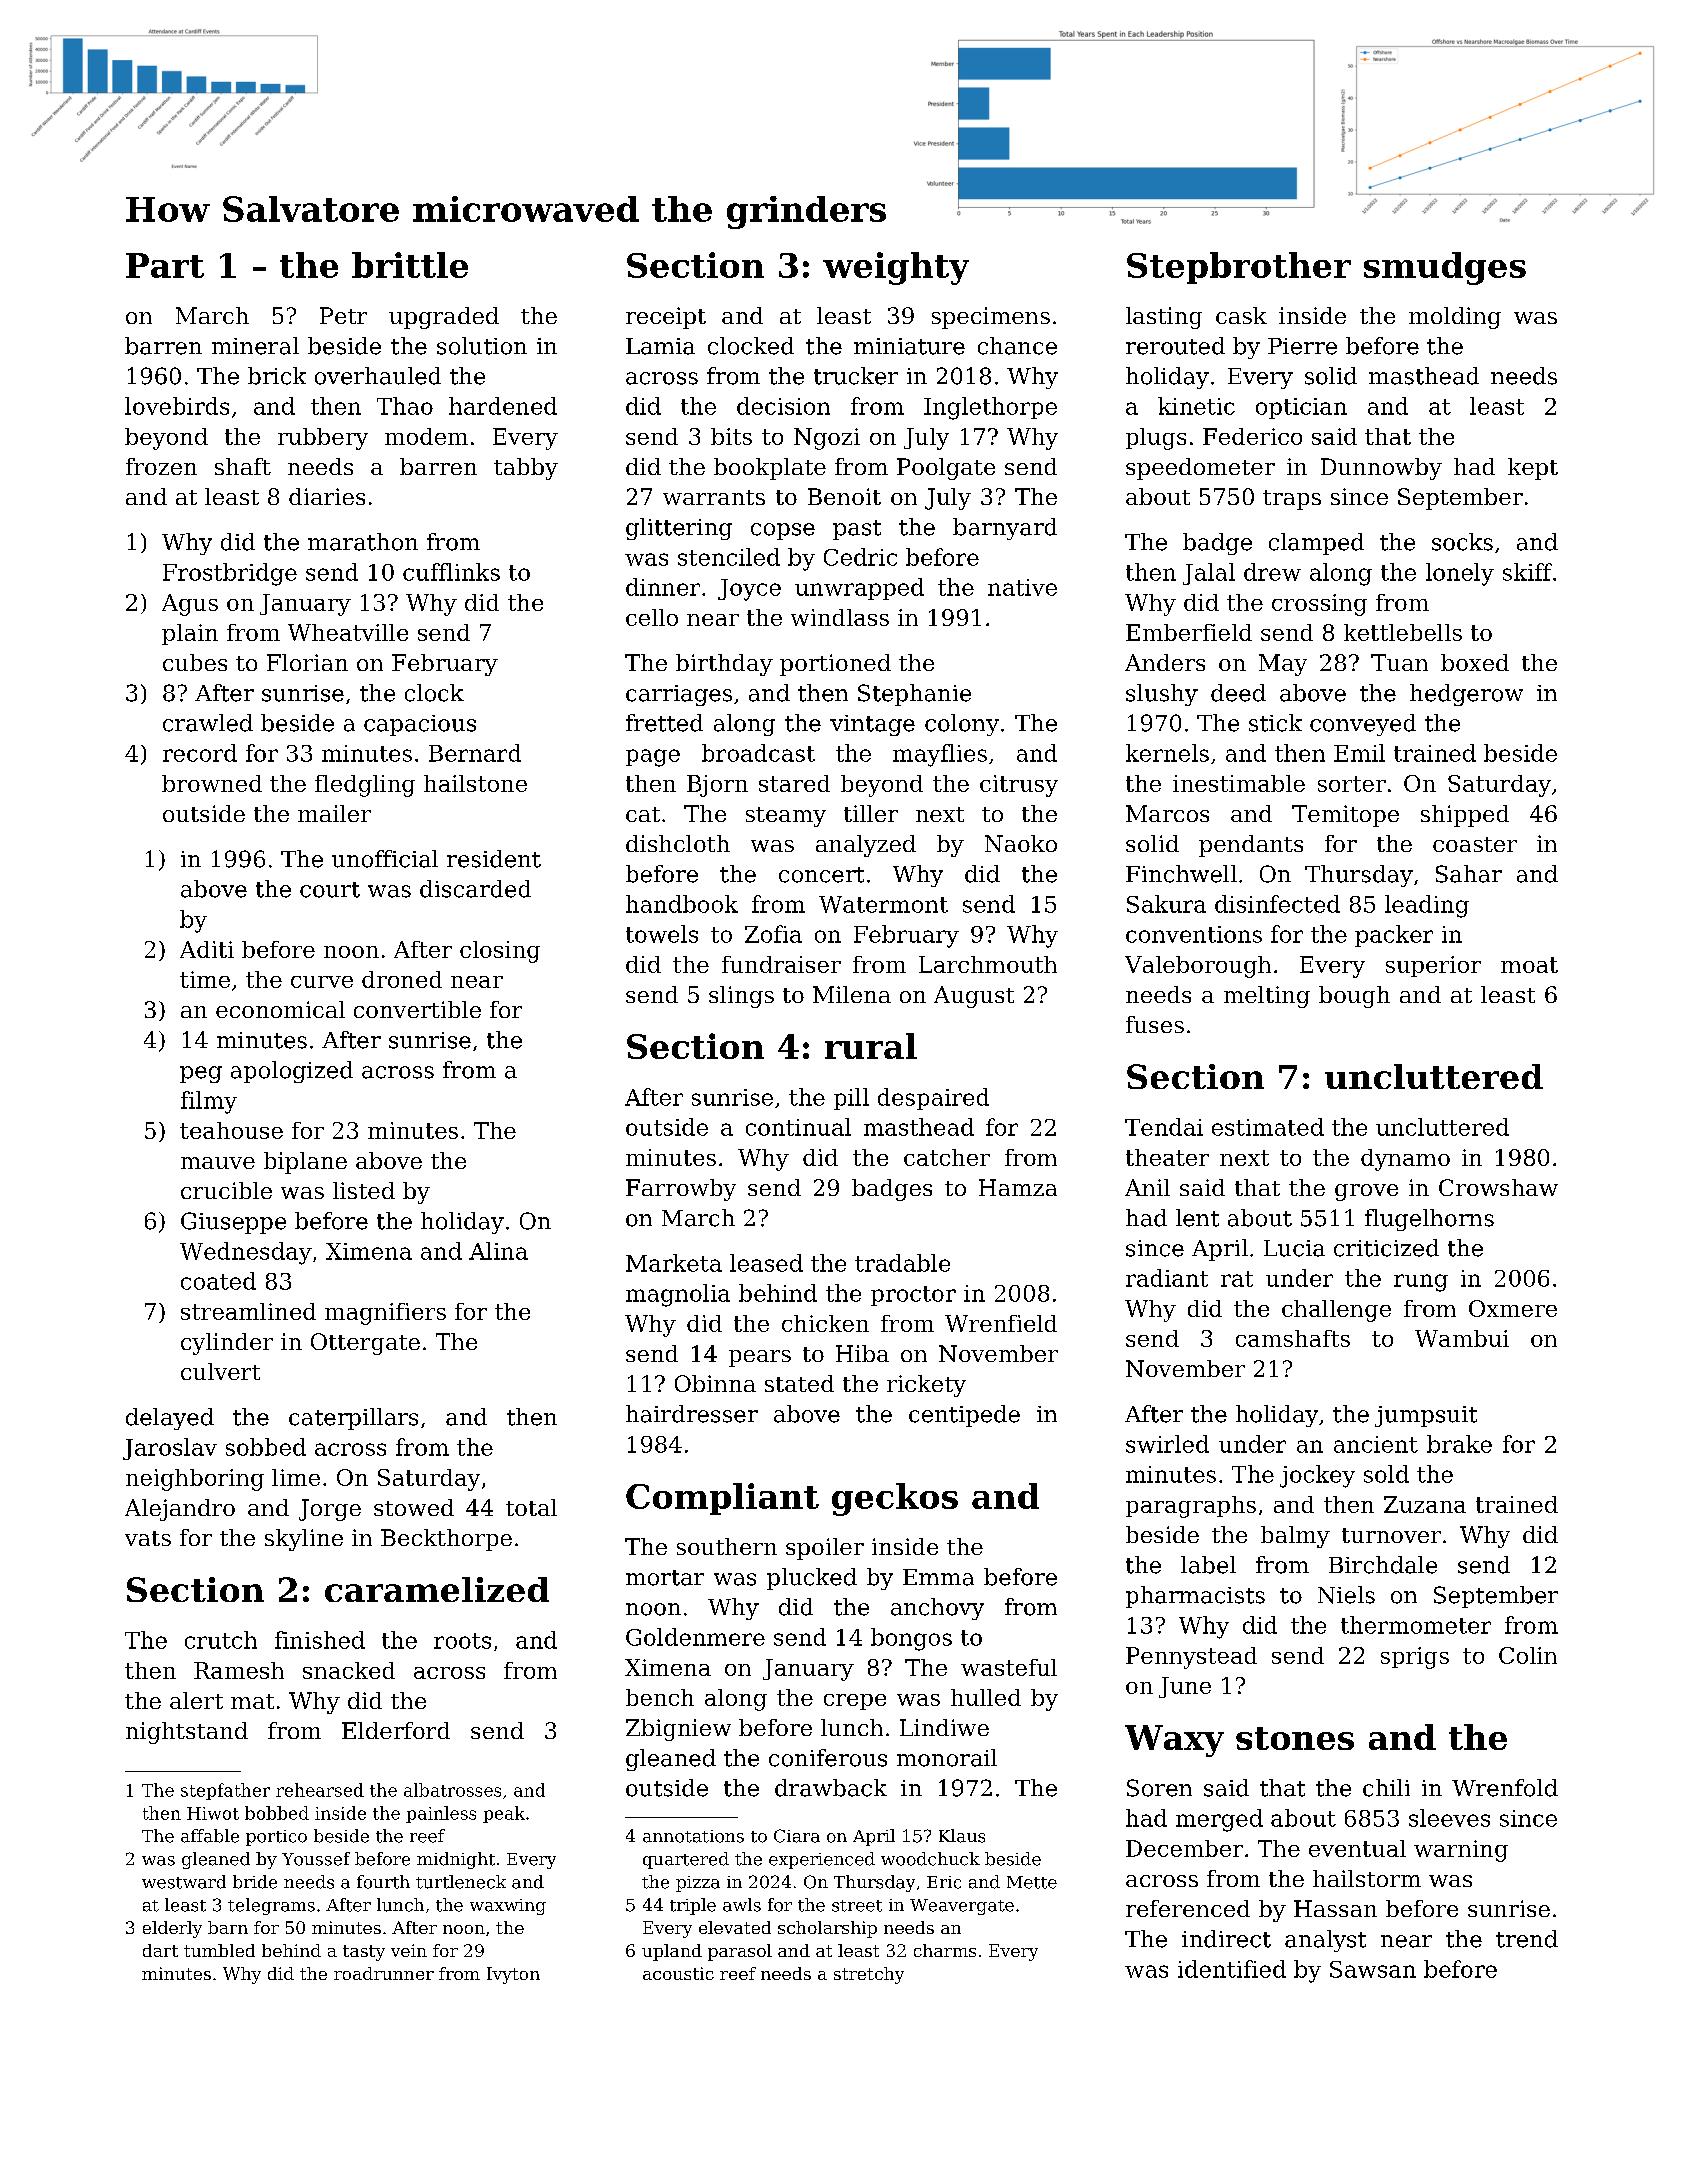 The width and height of the page is (1683, 2178). I want to click on roadrunner, so click(384, 1973).
